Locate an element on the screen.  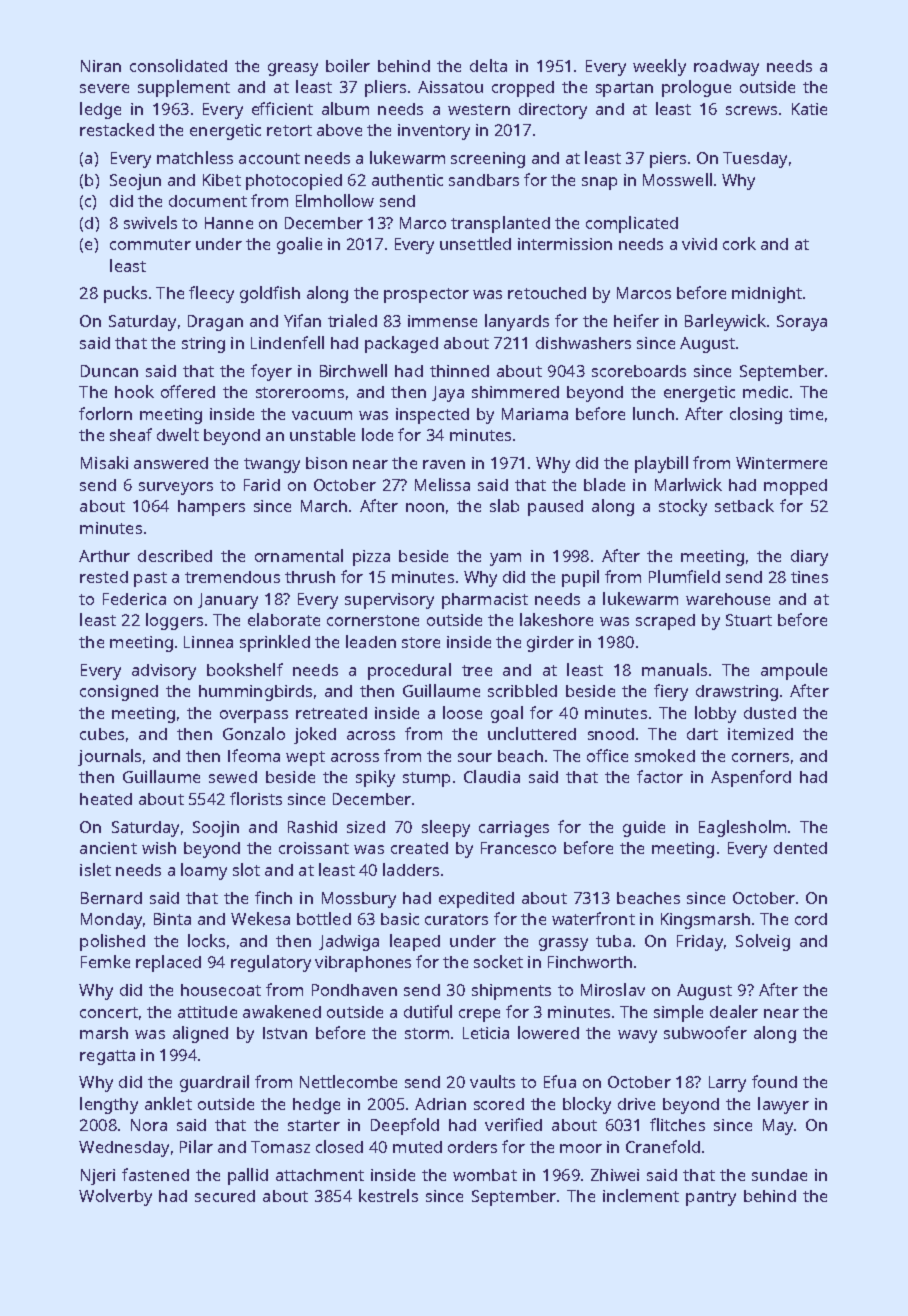
sundae is located at coordinates (779, 1175).
